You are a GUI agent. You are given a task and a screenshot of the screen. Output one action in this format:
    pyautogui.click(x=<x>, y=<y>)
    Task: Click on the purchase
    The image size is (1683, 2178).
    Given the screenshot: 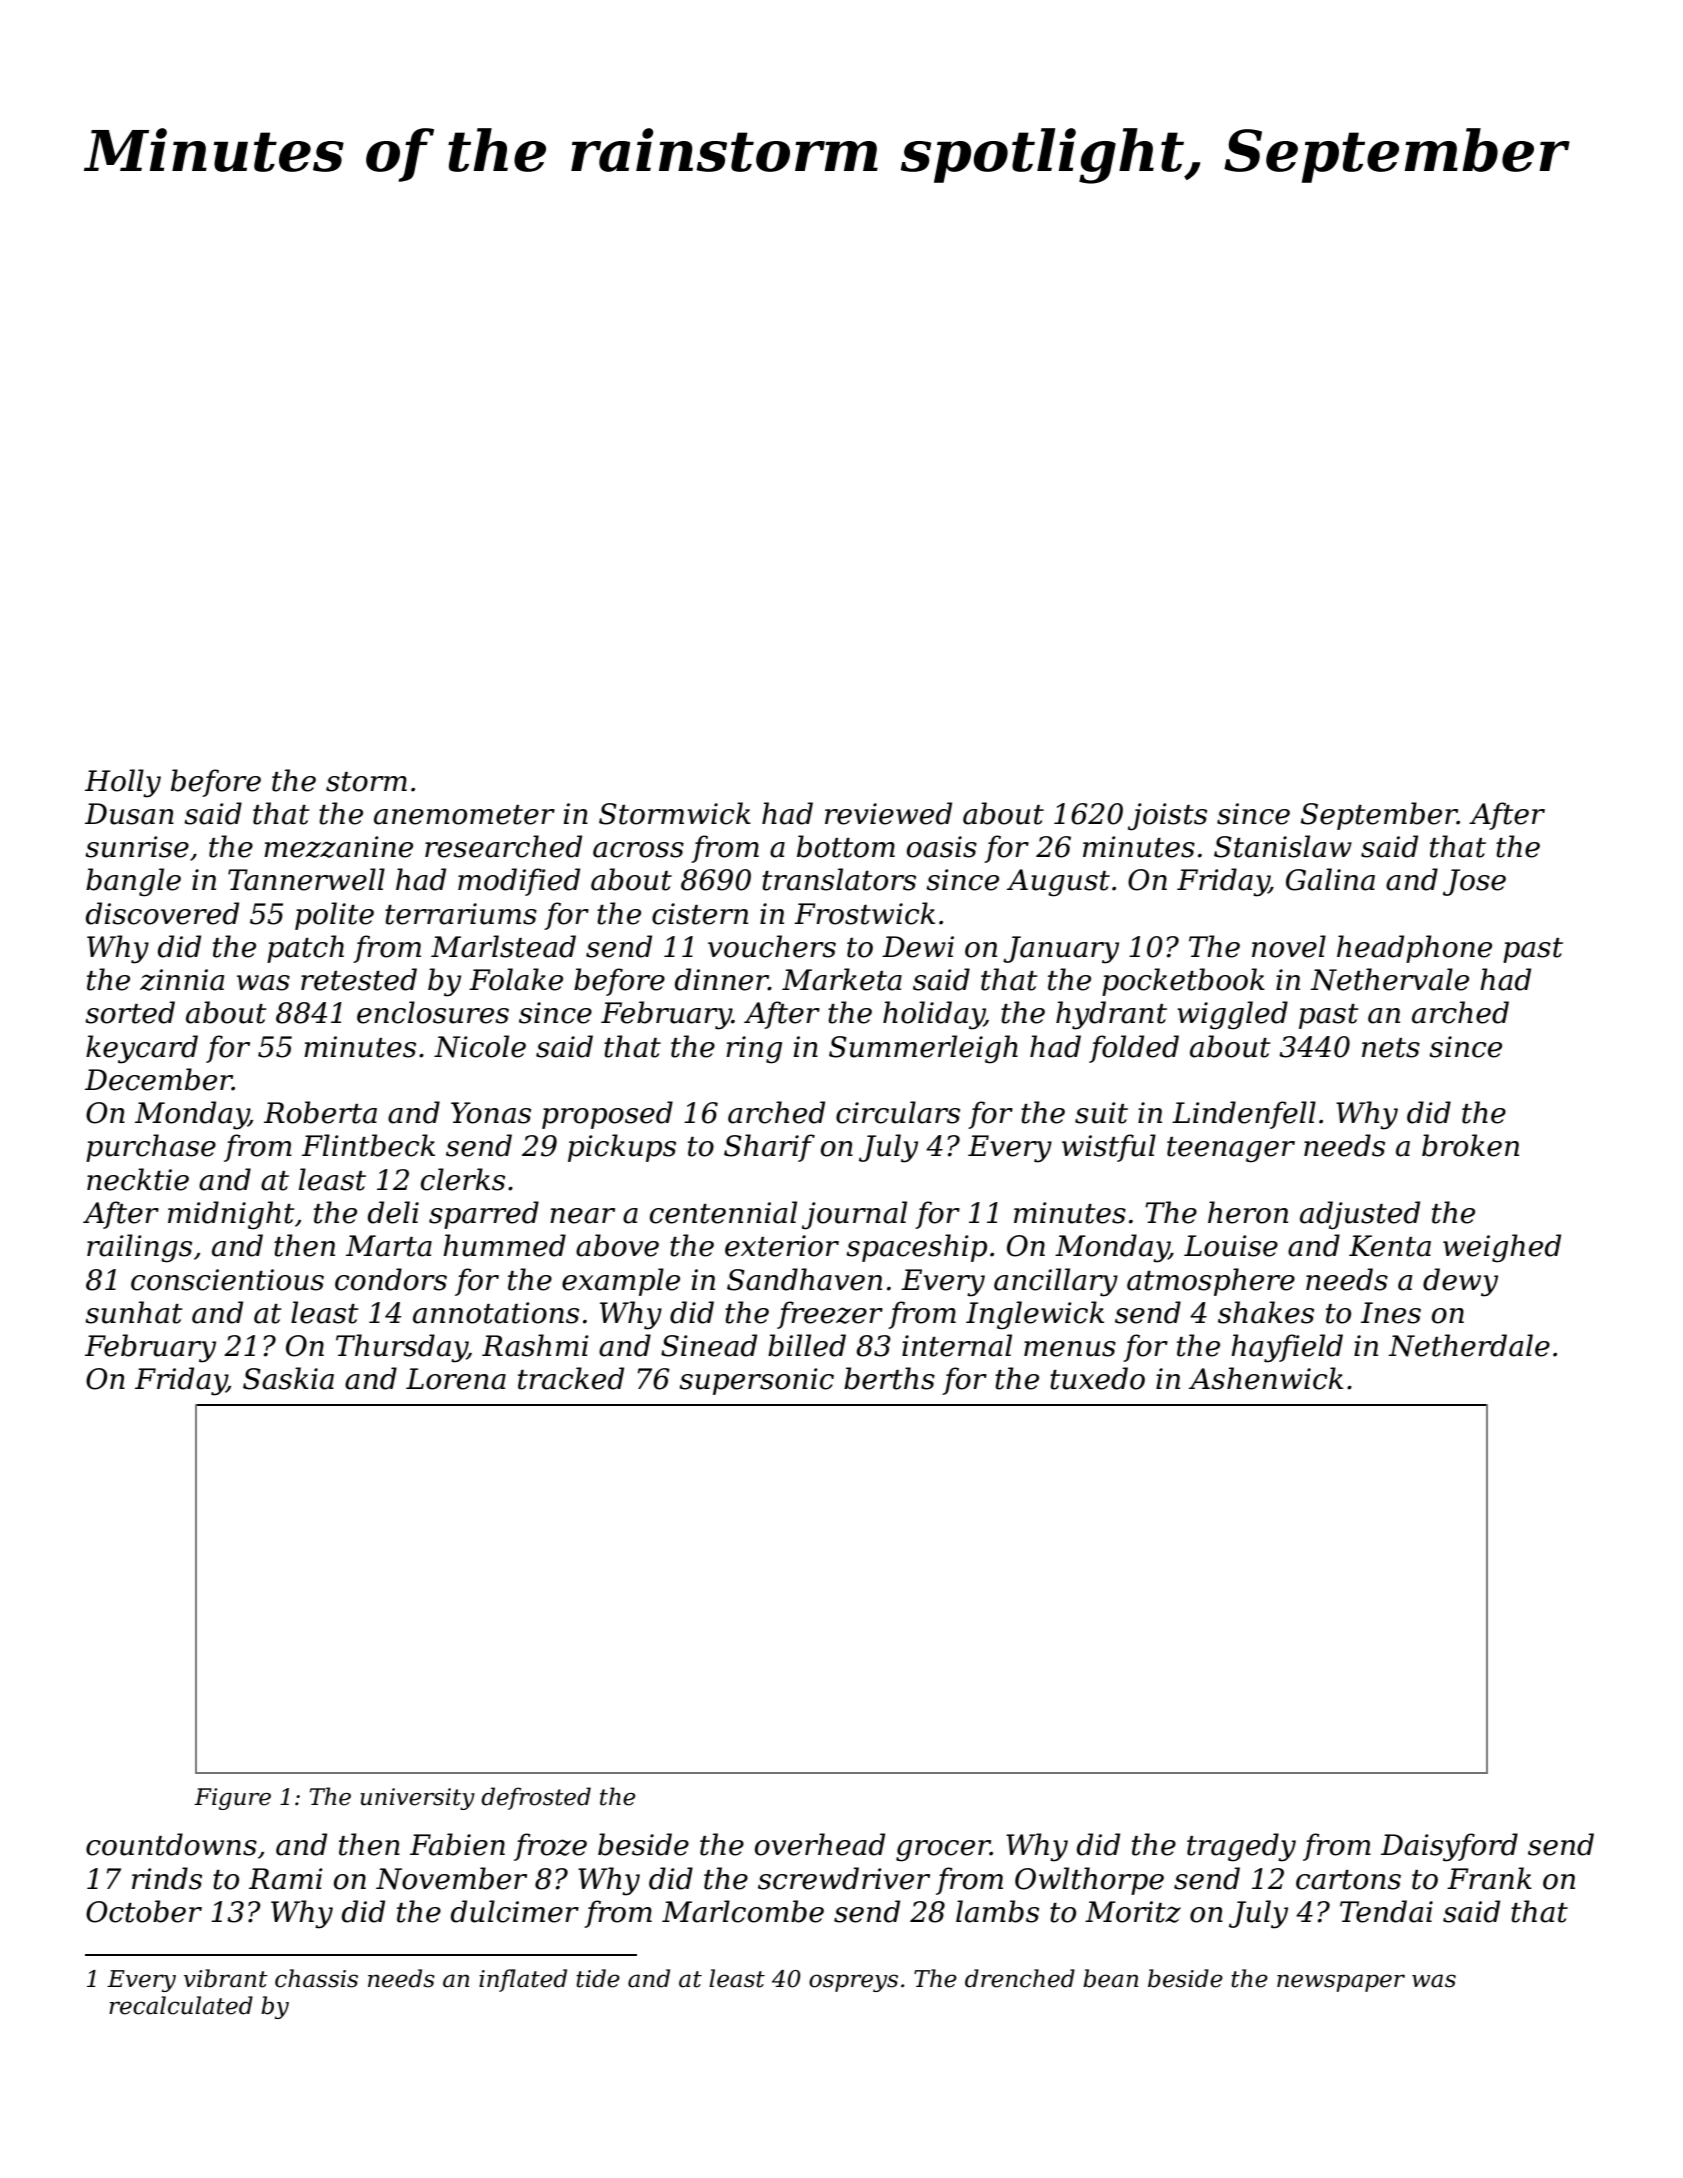 What is the action you would take?
    pyautogui.click(x=151, y=1148)
